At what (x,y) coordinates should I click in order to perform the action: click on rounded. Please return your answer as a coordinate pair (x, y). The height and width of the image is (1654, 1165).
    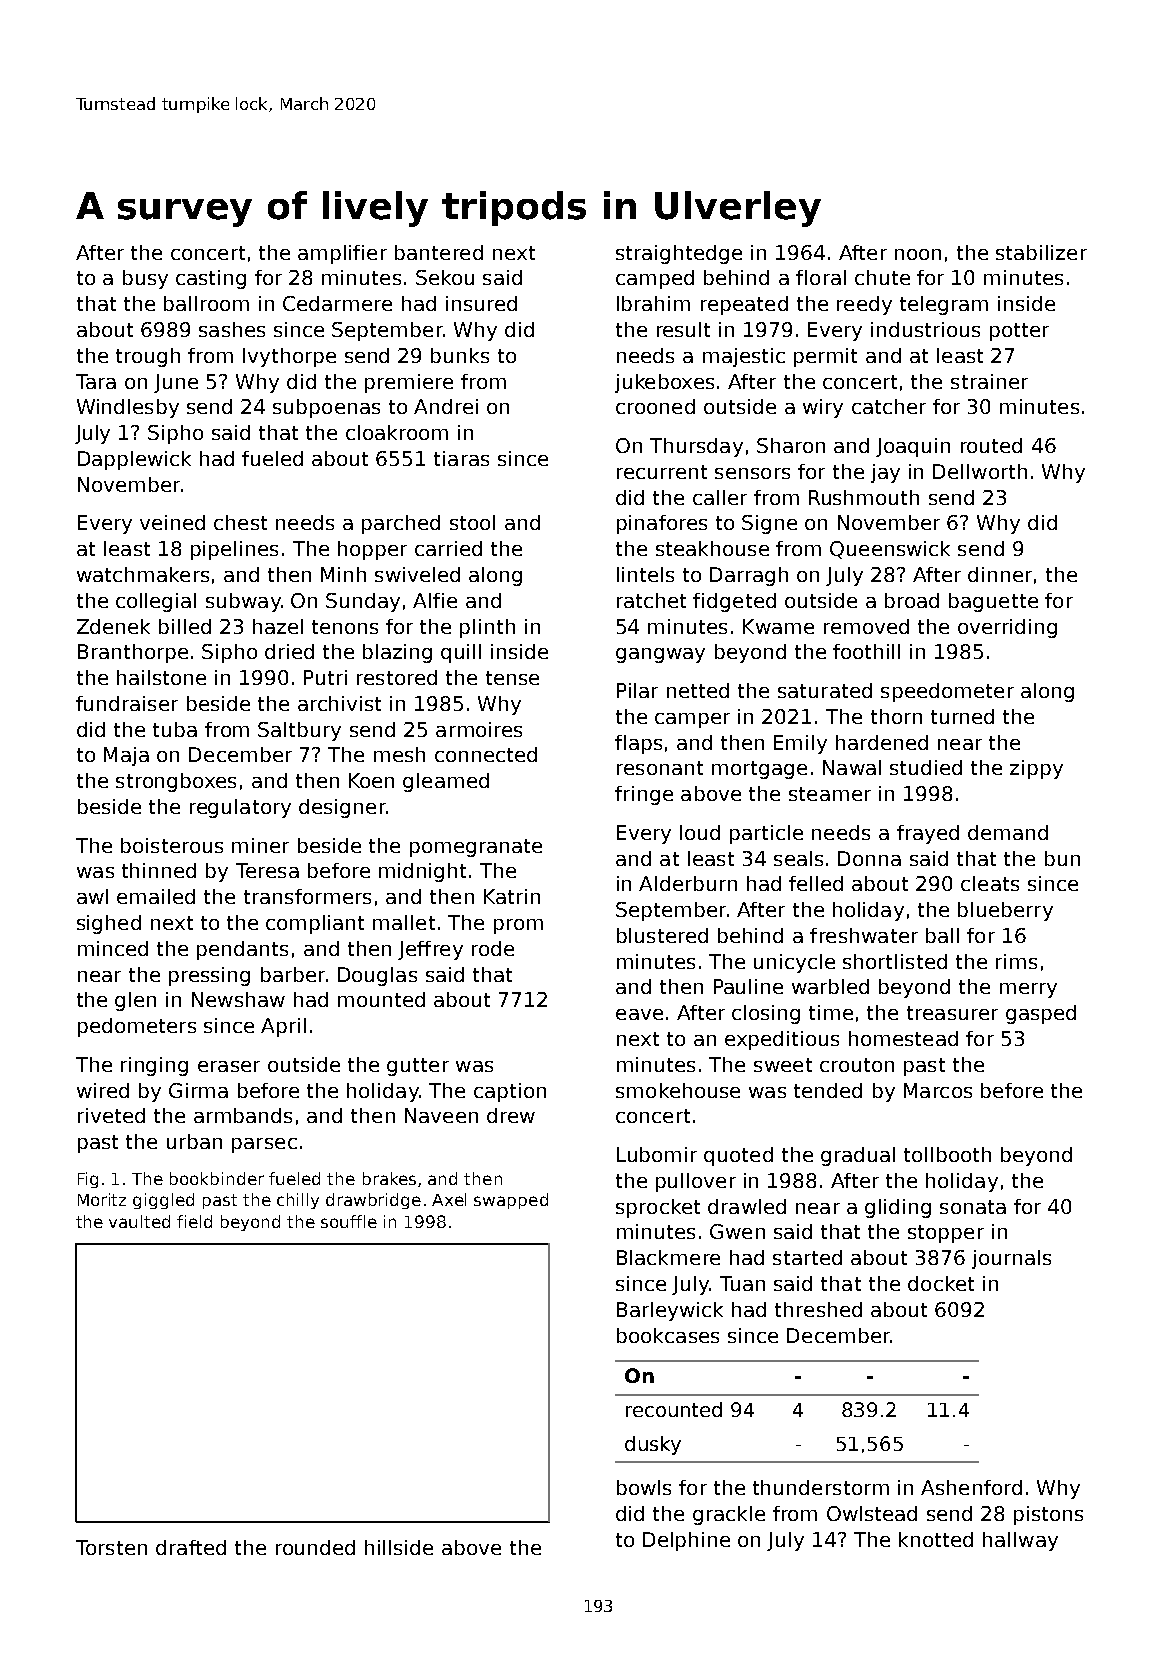
    Looking at the image, I should click on (315, 1547).
